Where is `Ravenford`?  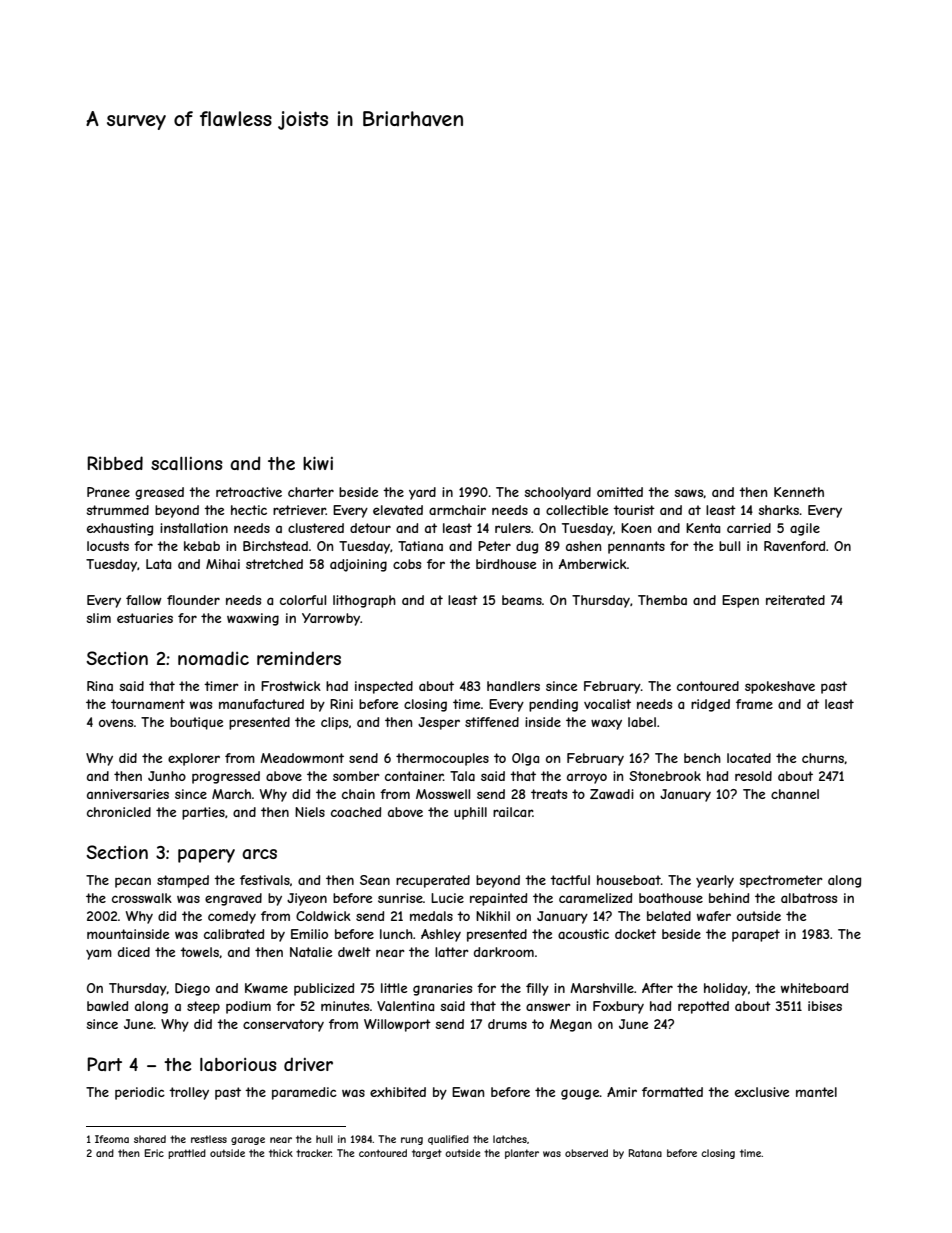 Ravenford is located at coordinates (794, 546).
